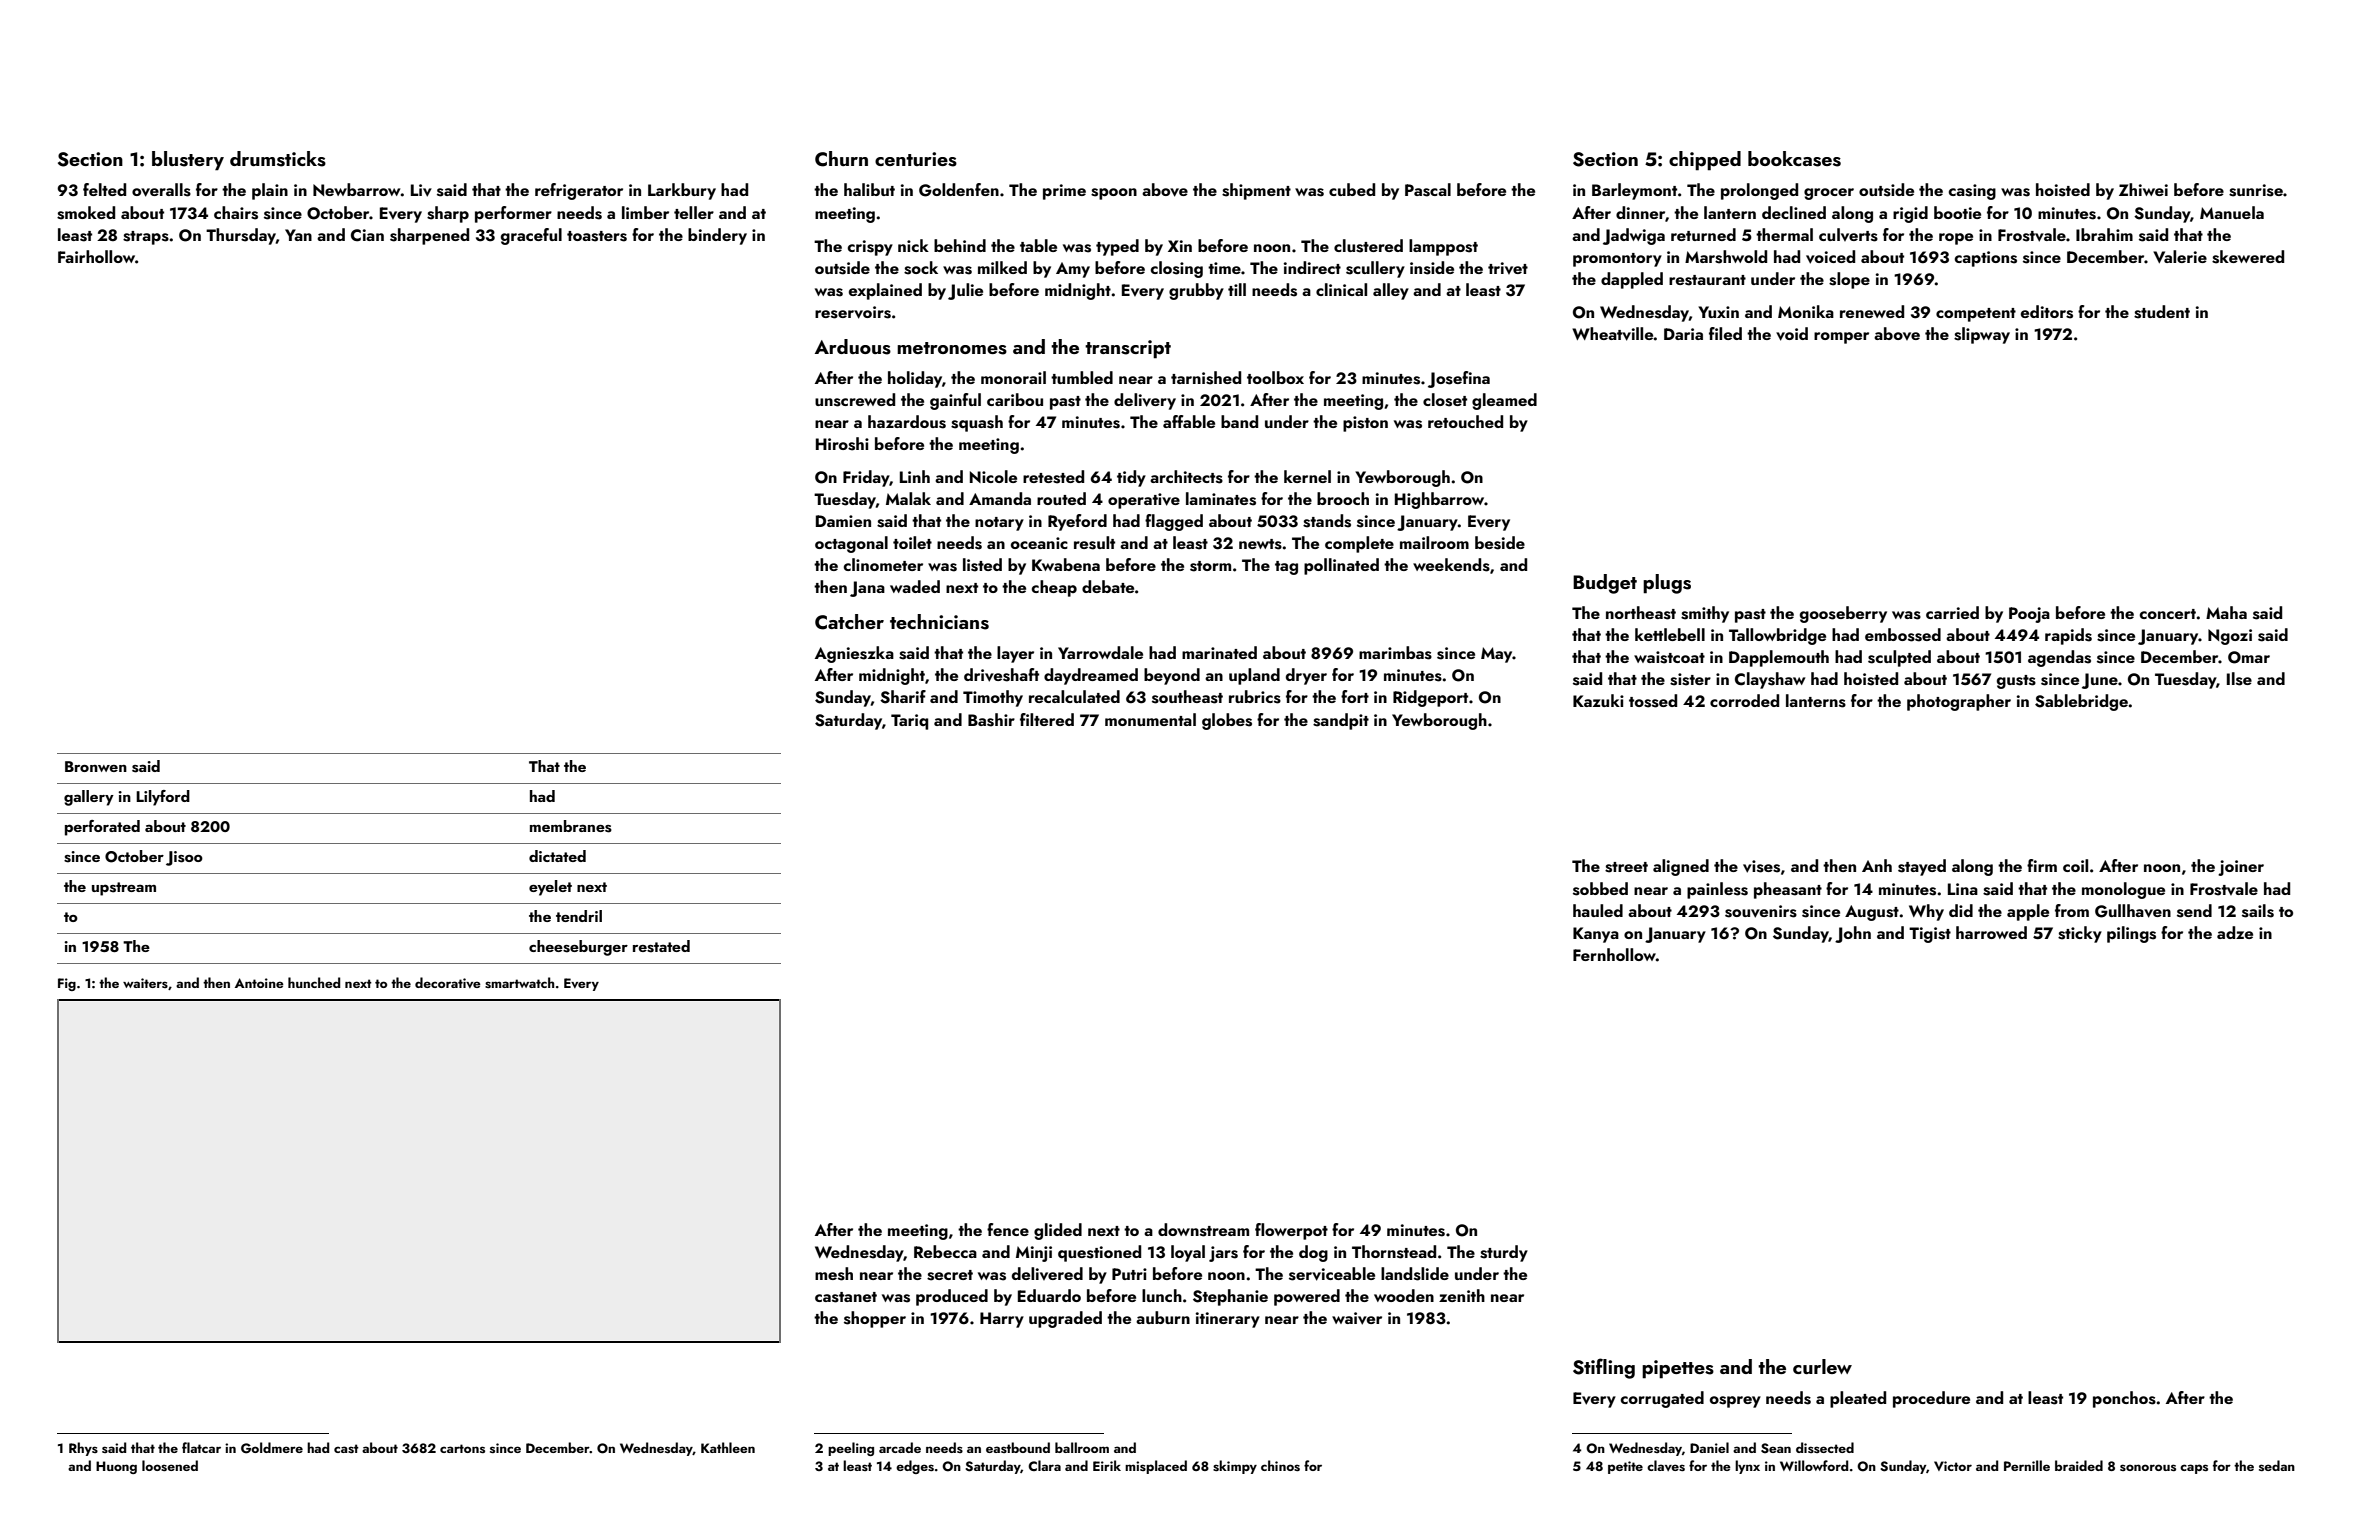 The height and width of the document is (1522, 2353). Describe the element at coordinates (1128, 349) in the document. I see `transcript` at that location.
